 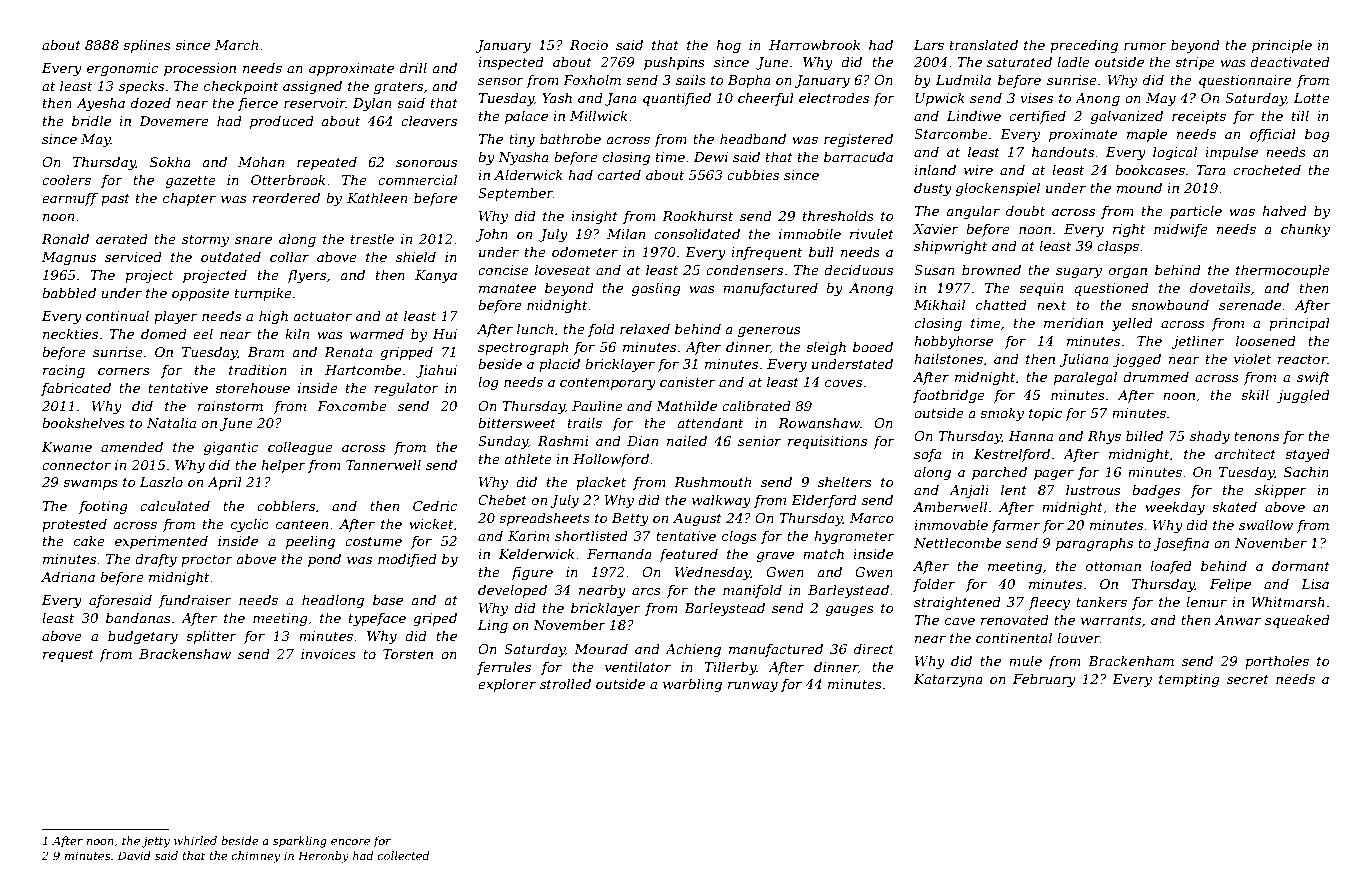 What do you see at coordinates (1284, 211) in the page?
I see `halved` at bounding box center [1284, 211].
